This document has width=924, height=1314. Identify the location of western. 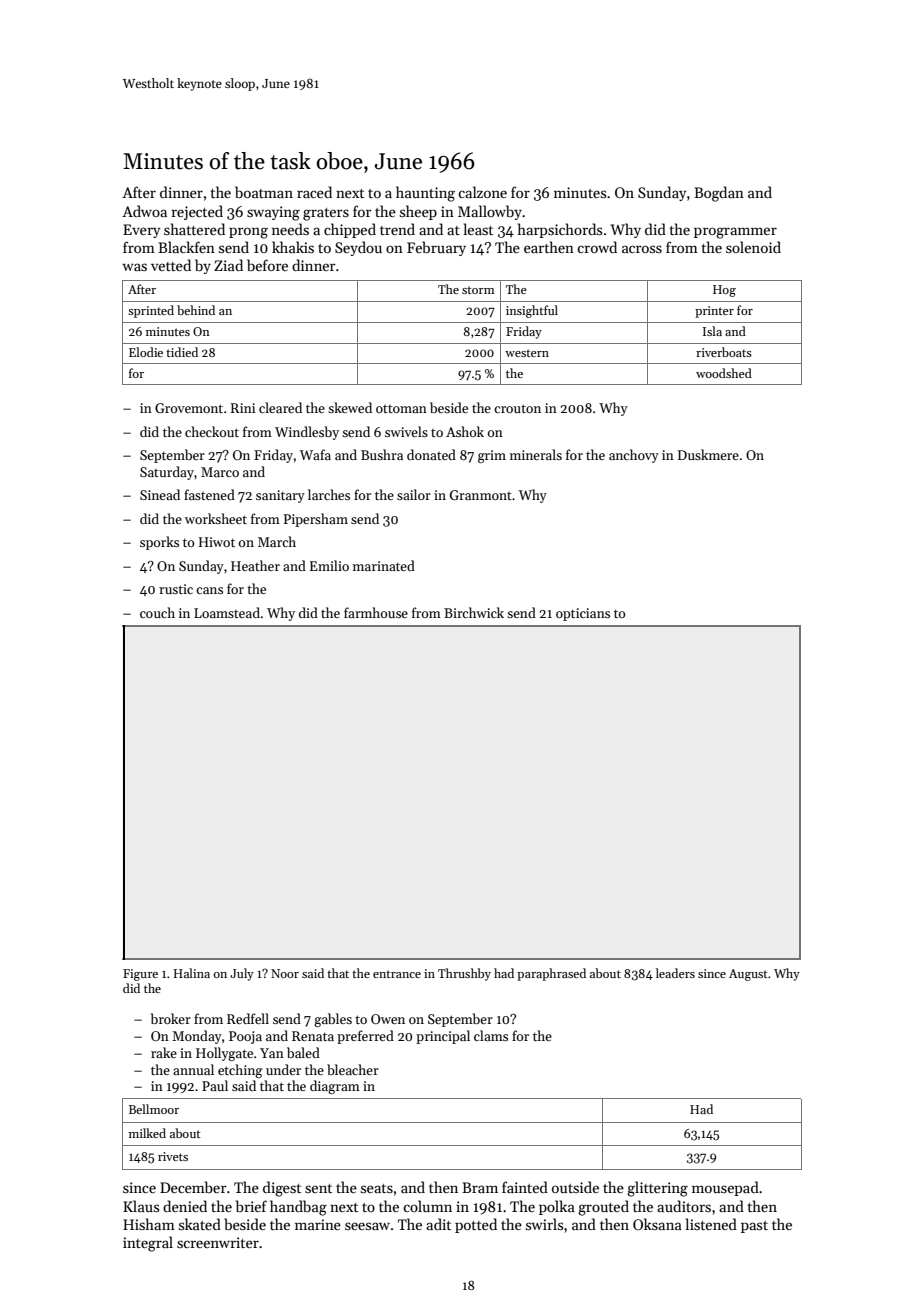
(527, 353).
